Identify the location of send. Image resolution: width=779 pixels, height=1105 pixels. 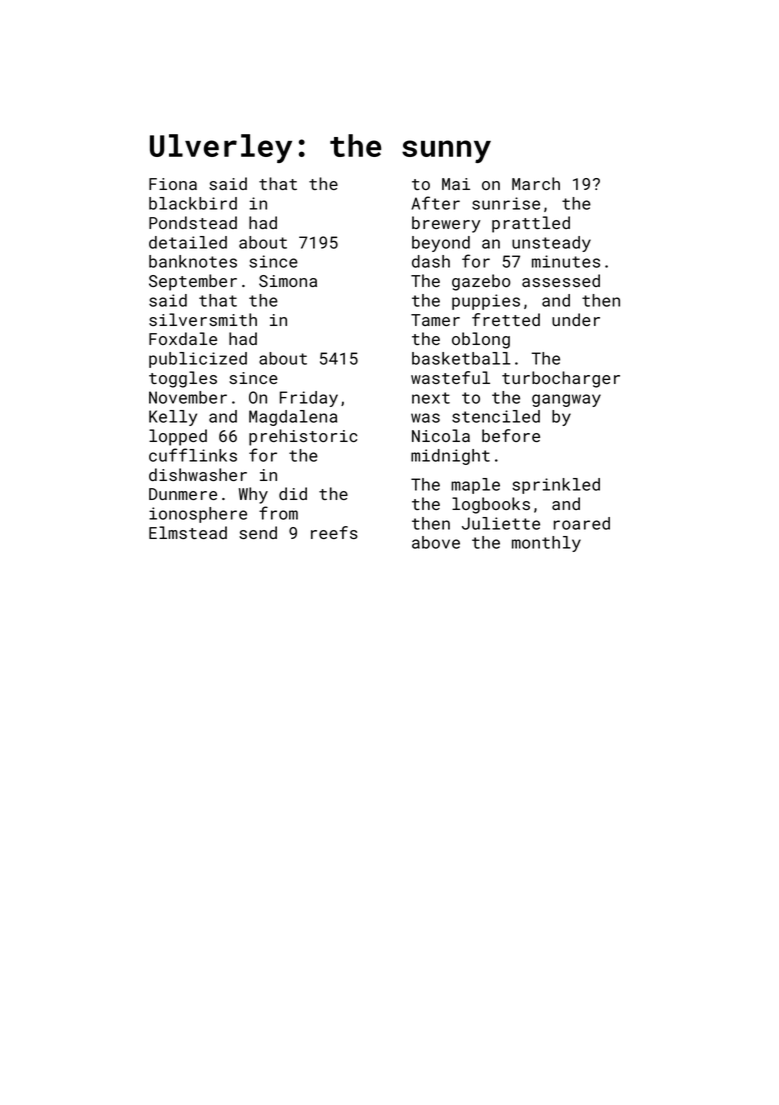
(258, 532).
